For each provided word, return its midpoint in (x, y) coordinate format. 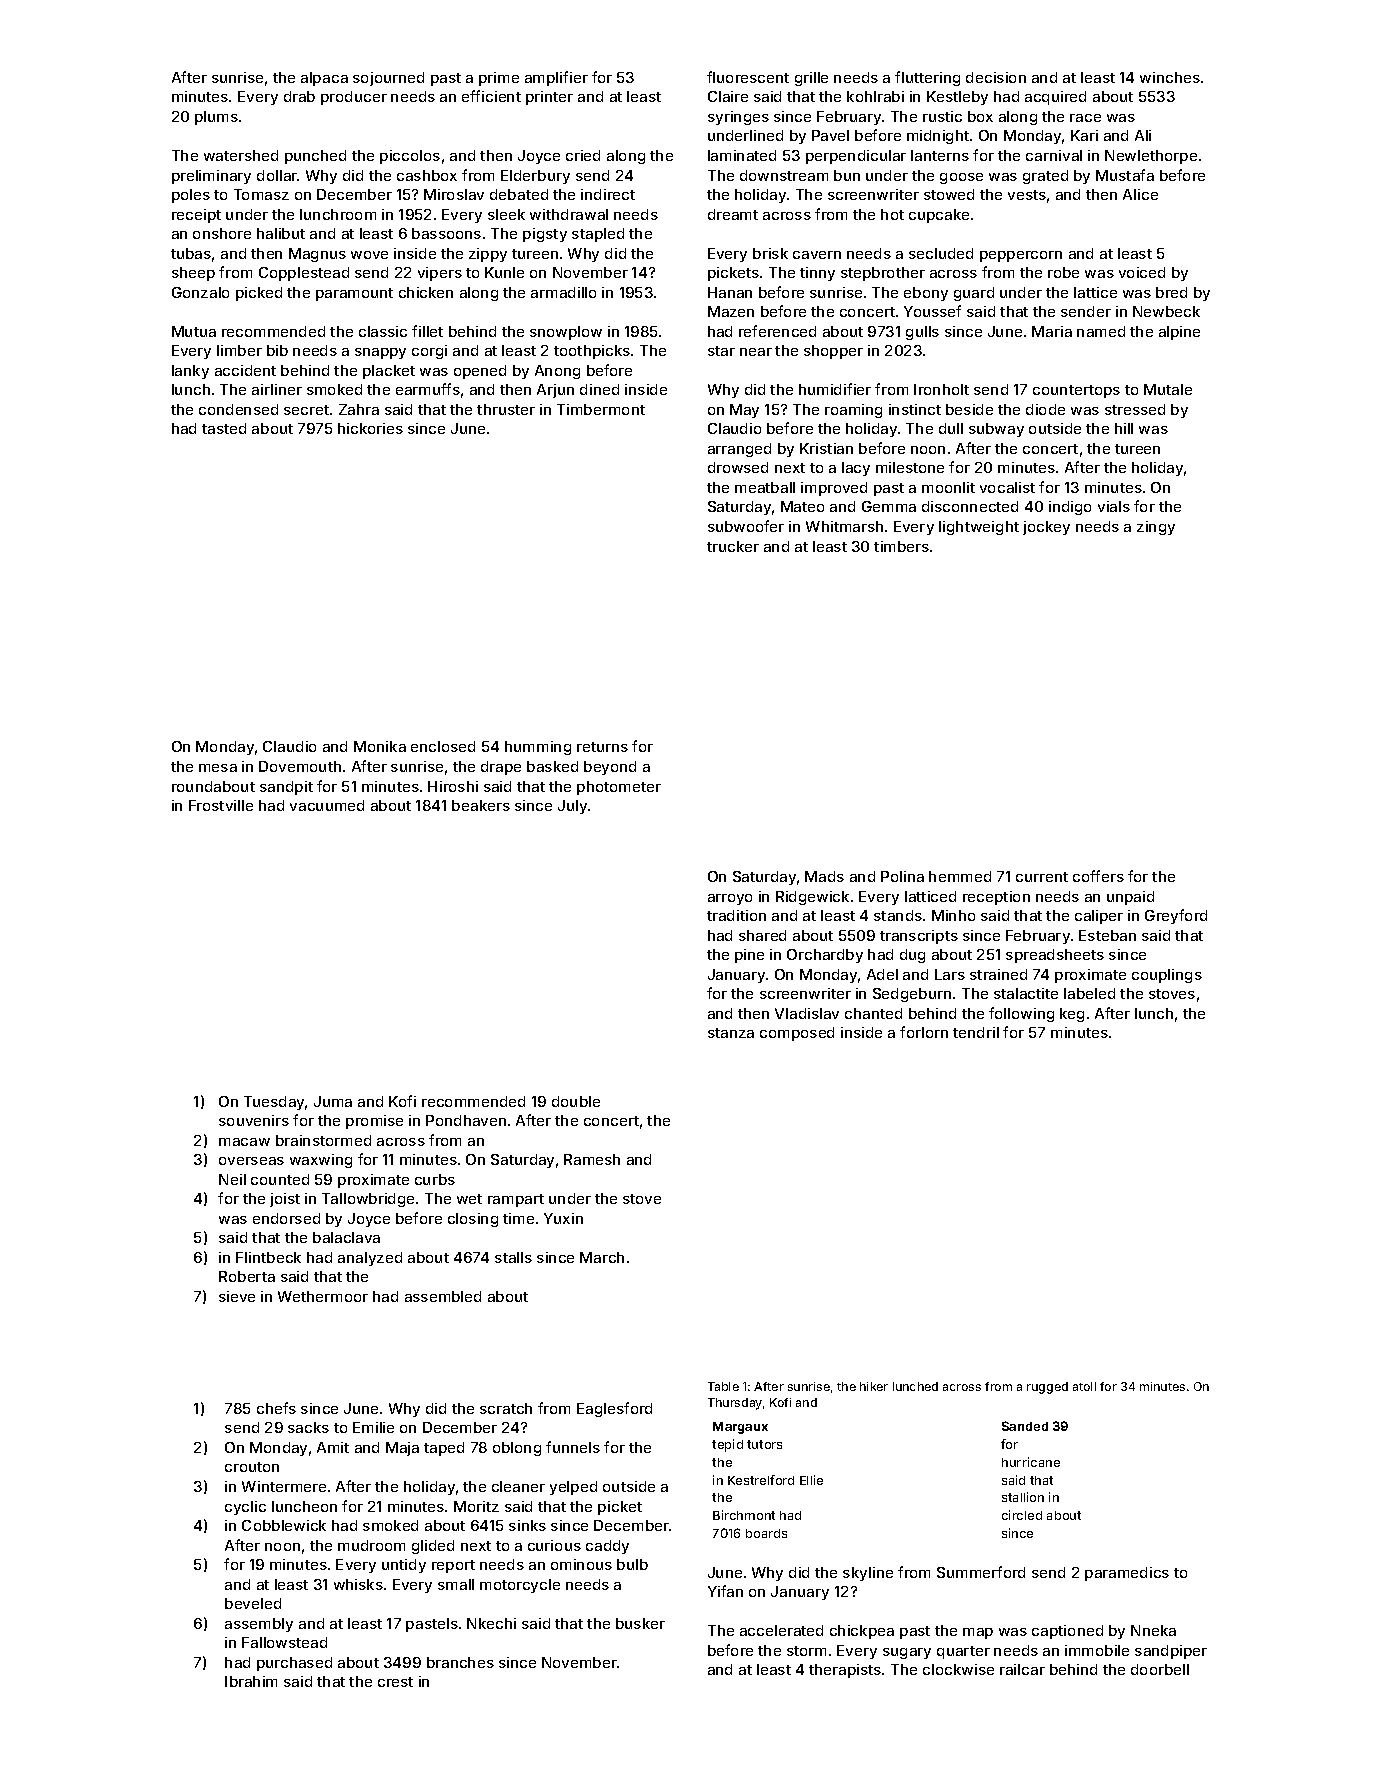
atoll (1084, 1386)
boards (766, 1533)
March (602, 1257)
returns (602, 747)
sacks (308, 1427)
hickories (370, 428)
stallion (1023, 1497)
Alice (1140, 194)
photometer (619, 788)
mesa (218, 768)
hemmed (960, 876)
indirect (608, 194)
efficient (491, 96)
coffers (1098, 876)
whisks (358, 1584)
